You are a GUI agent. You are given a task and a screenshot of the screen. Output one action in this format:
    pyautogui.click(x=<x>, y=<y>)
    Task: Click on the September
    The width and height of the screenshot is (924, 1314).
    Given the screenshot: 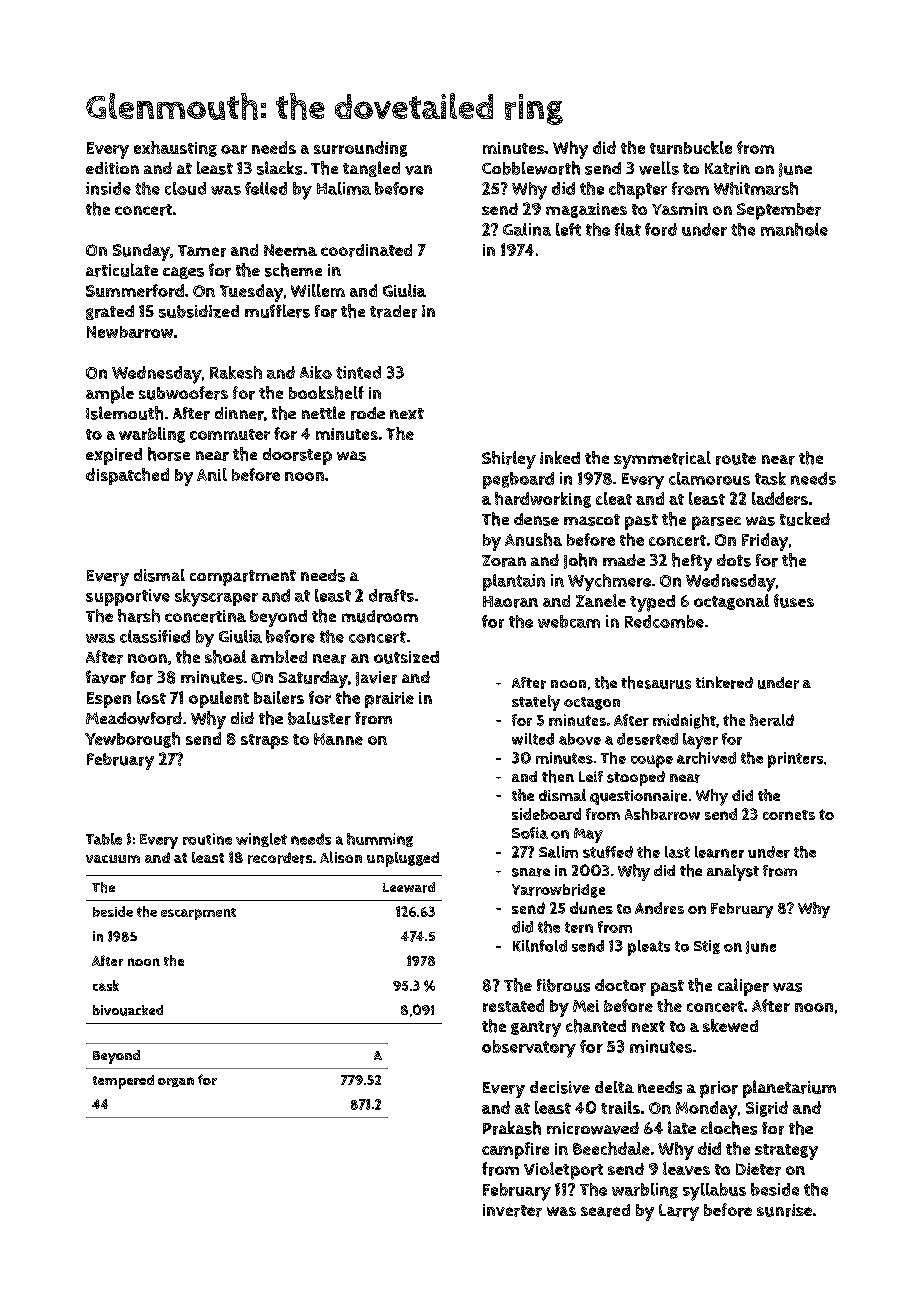 What is the action you would take?
    pyautogui.click(x=779, y=211)
